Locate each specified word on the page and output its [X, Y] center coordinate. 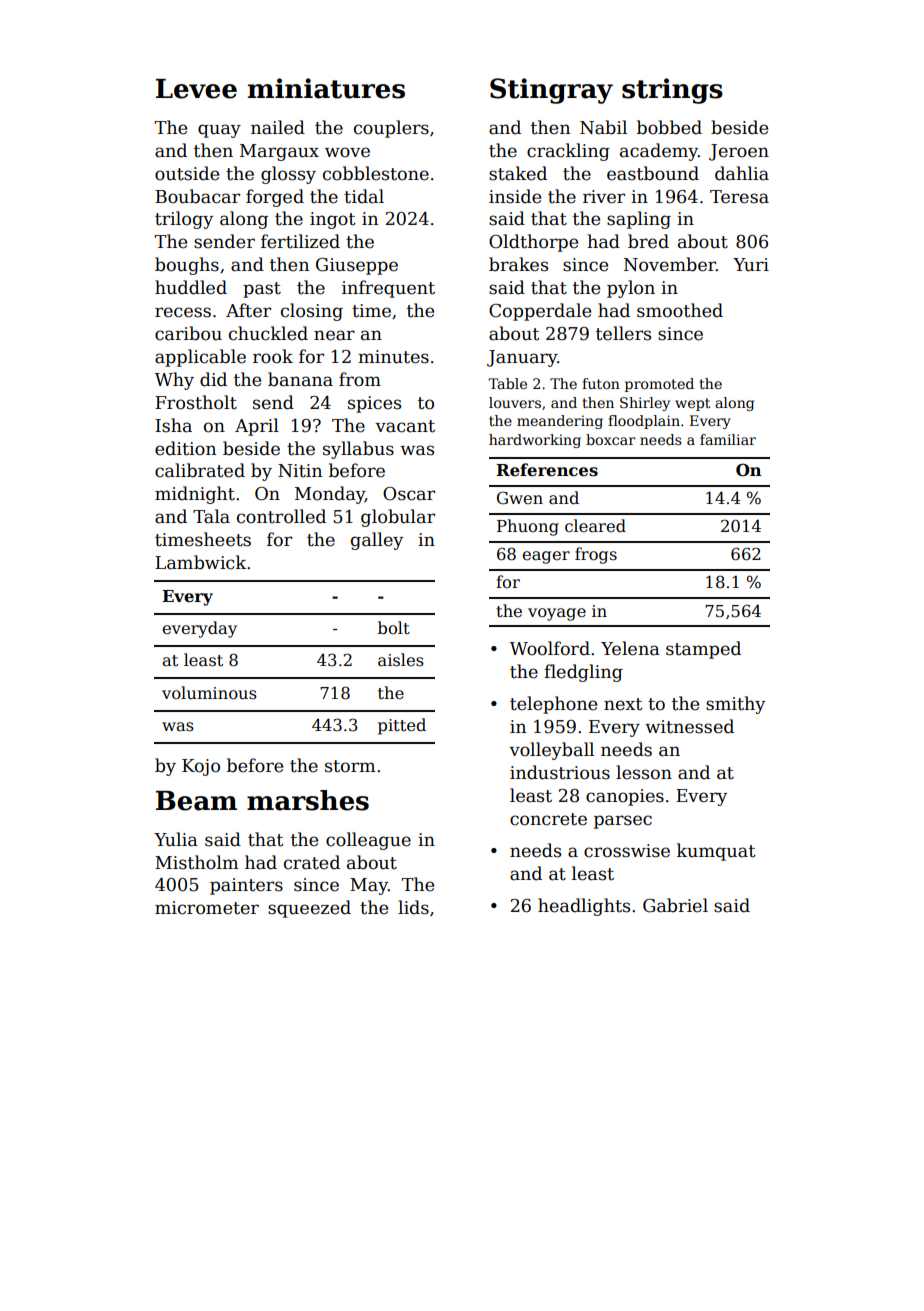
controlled [281, 516]
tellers [623, 333]
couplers [391, 129]
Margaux [279, 152]
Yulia [176, 839]
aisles [401, 660]
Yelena [630, 648]
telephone [553, 705]
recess [183, 312]
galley [377, 541]
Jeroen [739, 152]
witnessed [689, 726]
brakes [518, 264]
